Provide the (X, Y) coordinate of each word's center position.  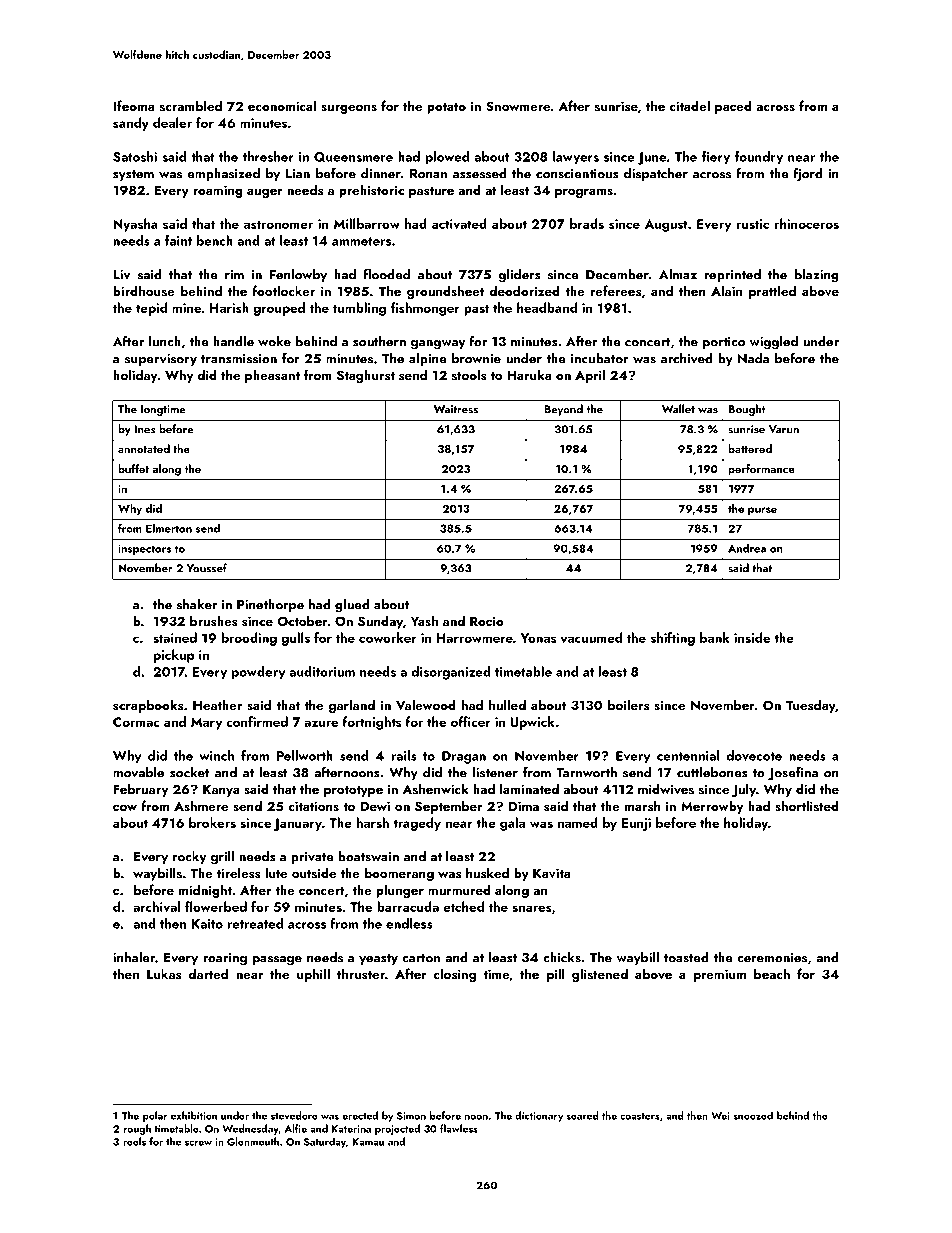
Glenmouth (253, 1141)
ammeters (361, 241)
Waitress (456, 409)
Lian (298, 174)
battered (750, 448)
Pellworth (305, 755)
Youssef (207, 568)
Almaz (678, 274)
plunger (400, 891)
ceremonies (772, 958)
